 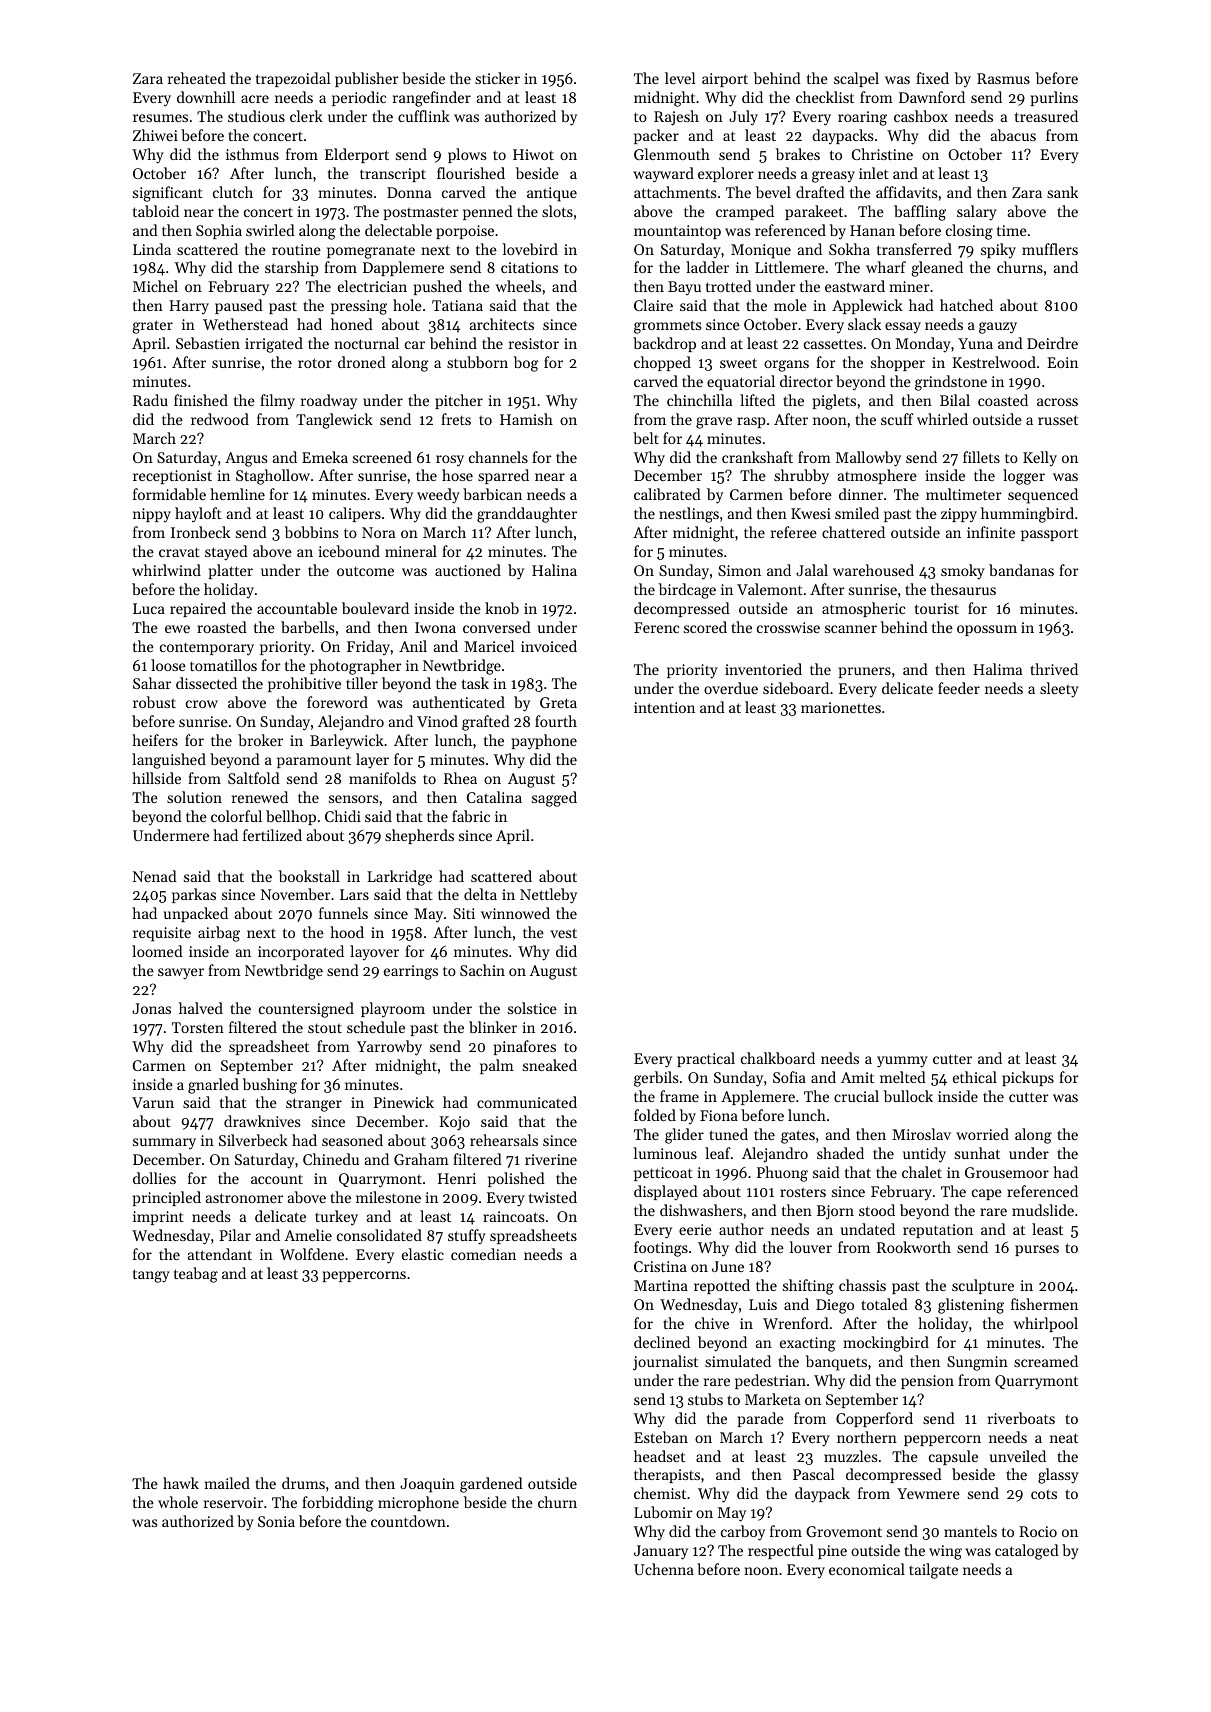 I want to click on Joaquin, so click(x=427, y=1485).
